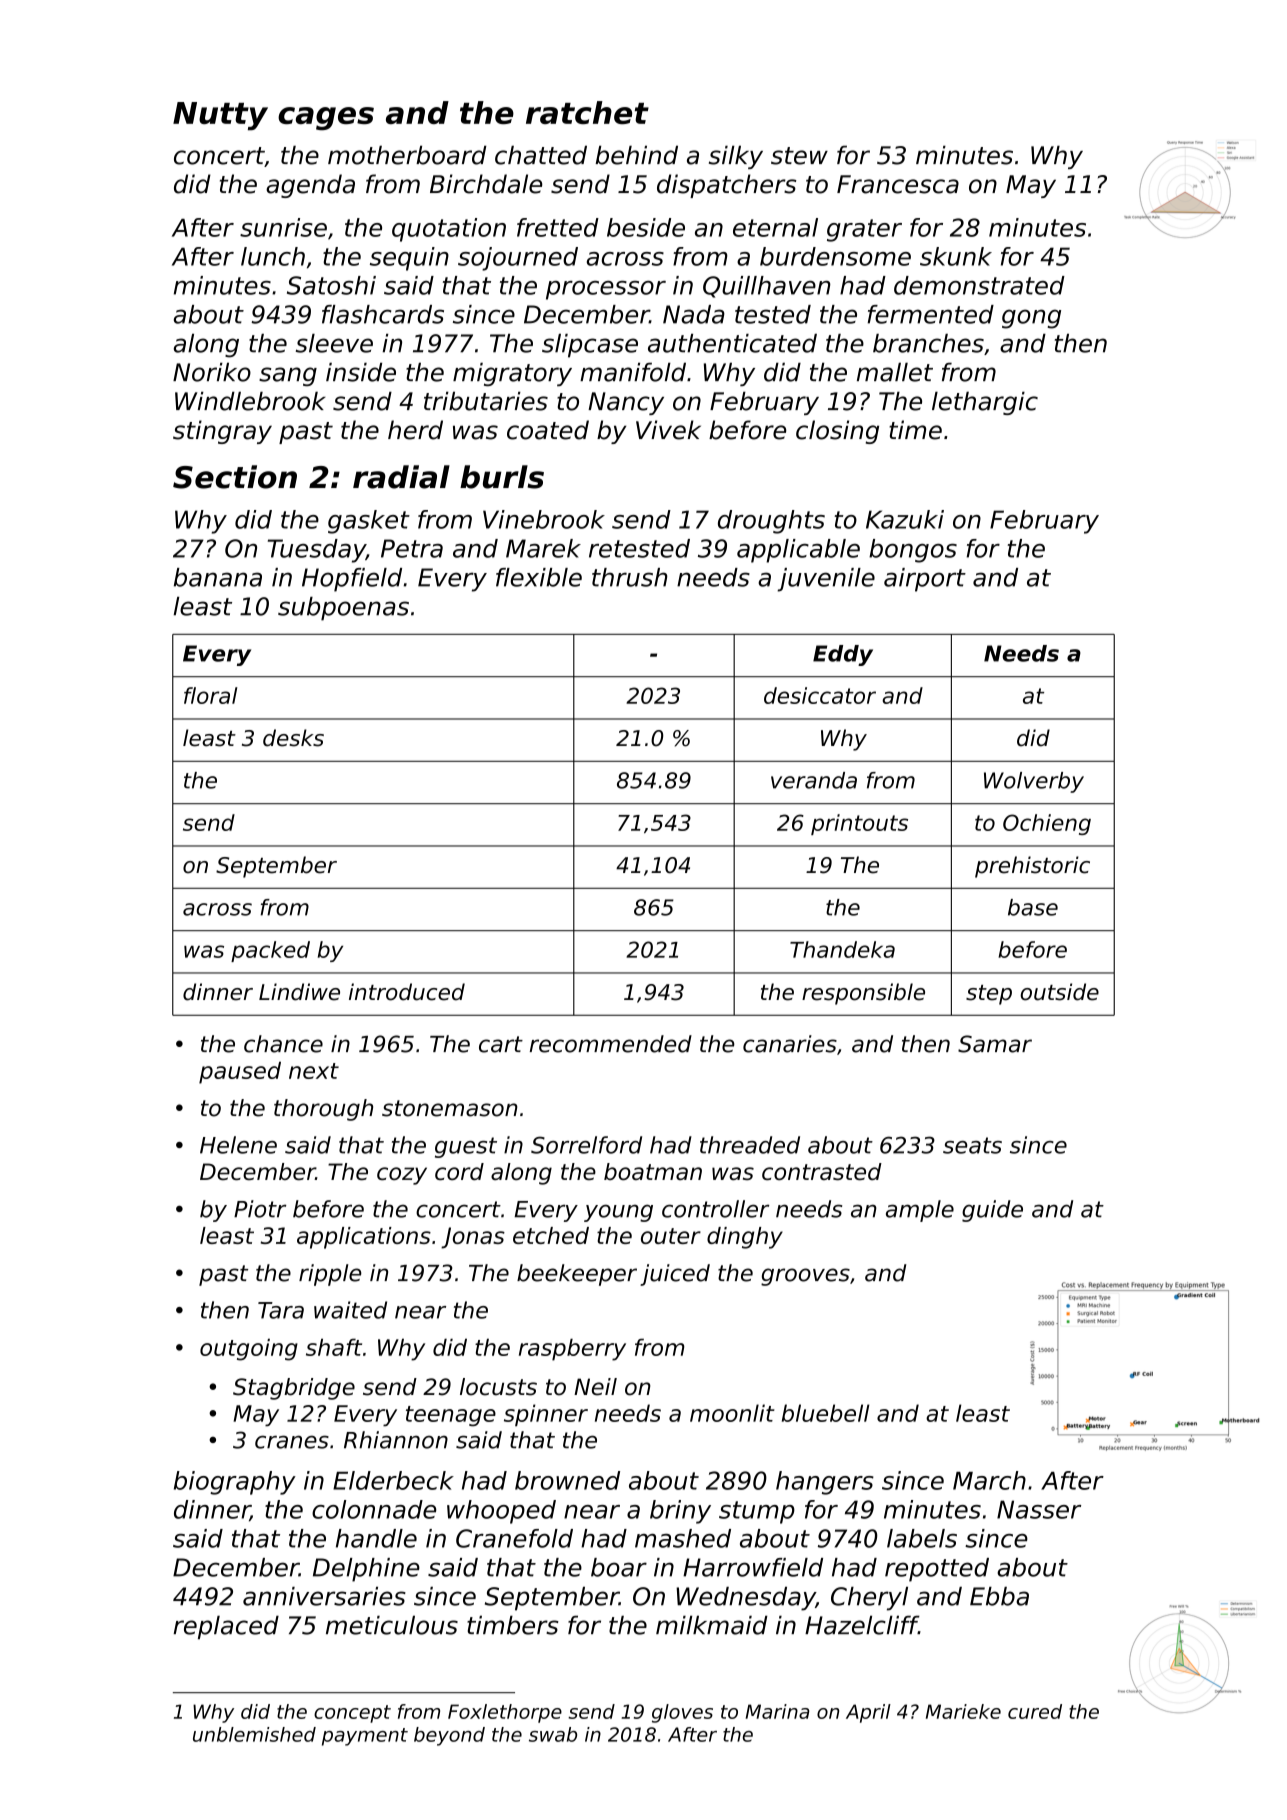  I want to click on coated, so click(548, 430).
